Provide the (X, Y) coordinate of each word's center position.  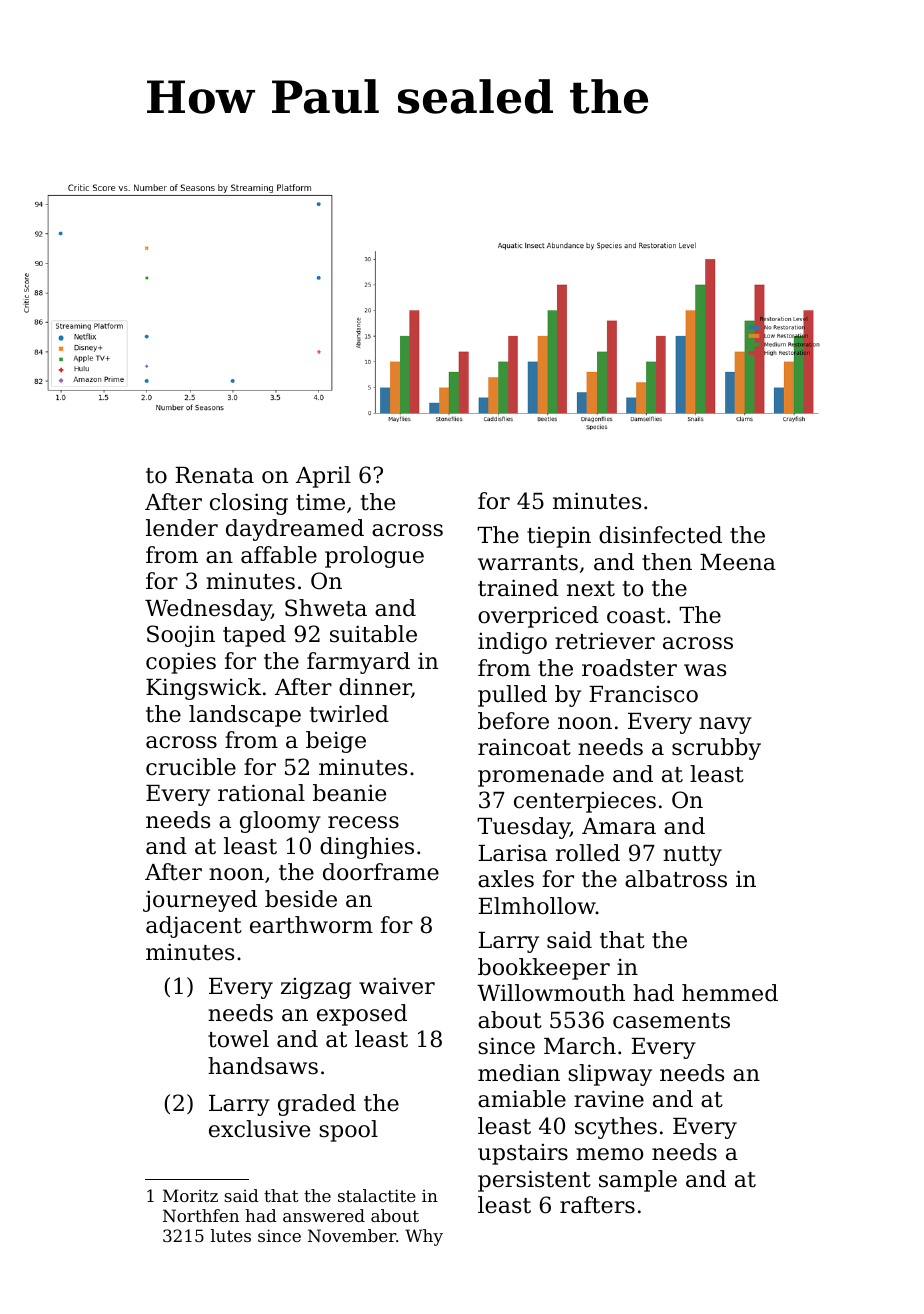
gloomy (280, 822)
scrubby (716, 749)
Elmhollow (537, 906)
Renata (214, 475)
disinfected (660, 535)
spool (348, 1131)
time (320, 502)
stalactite (377, 1195)
